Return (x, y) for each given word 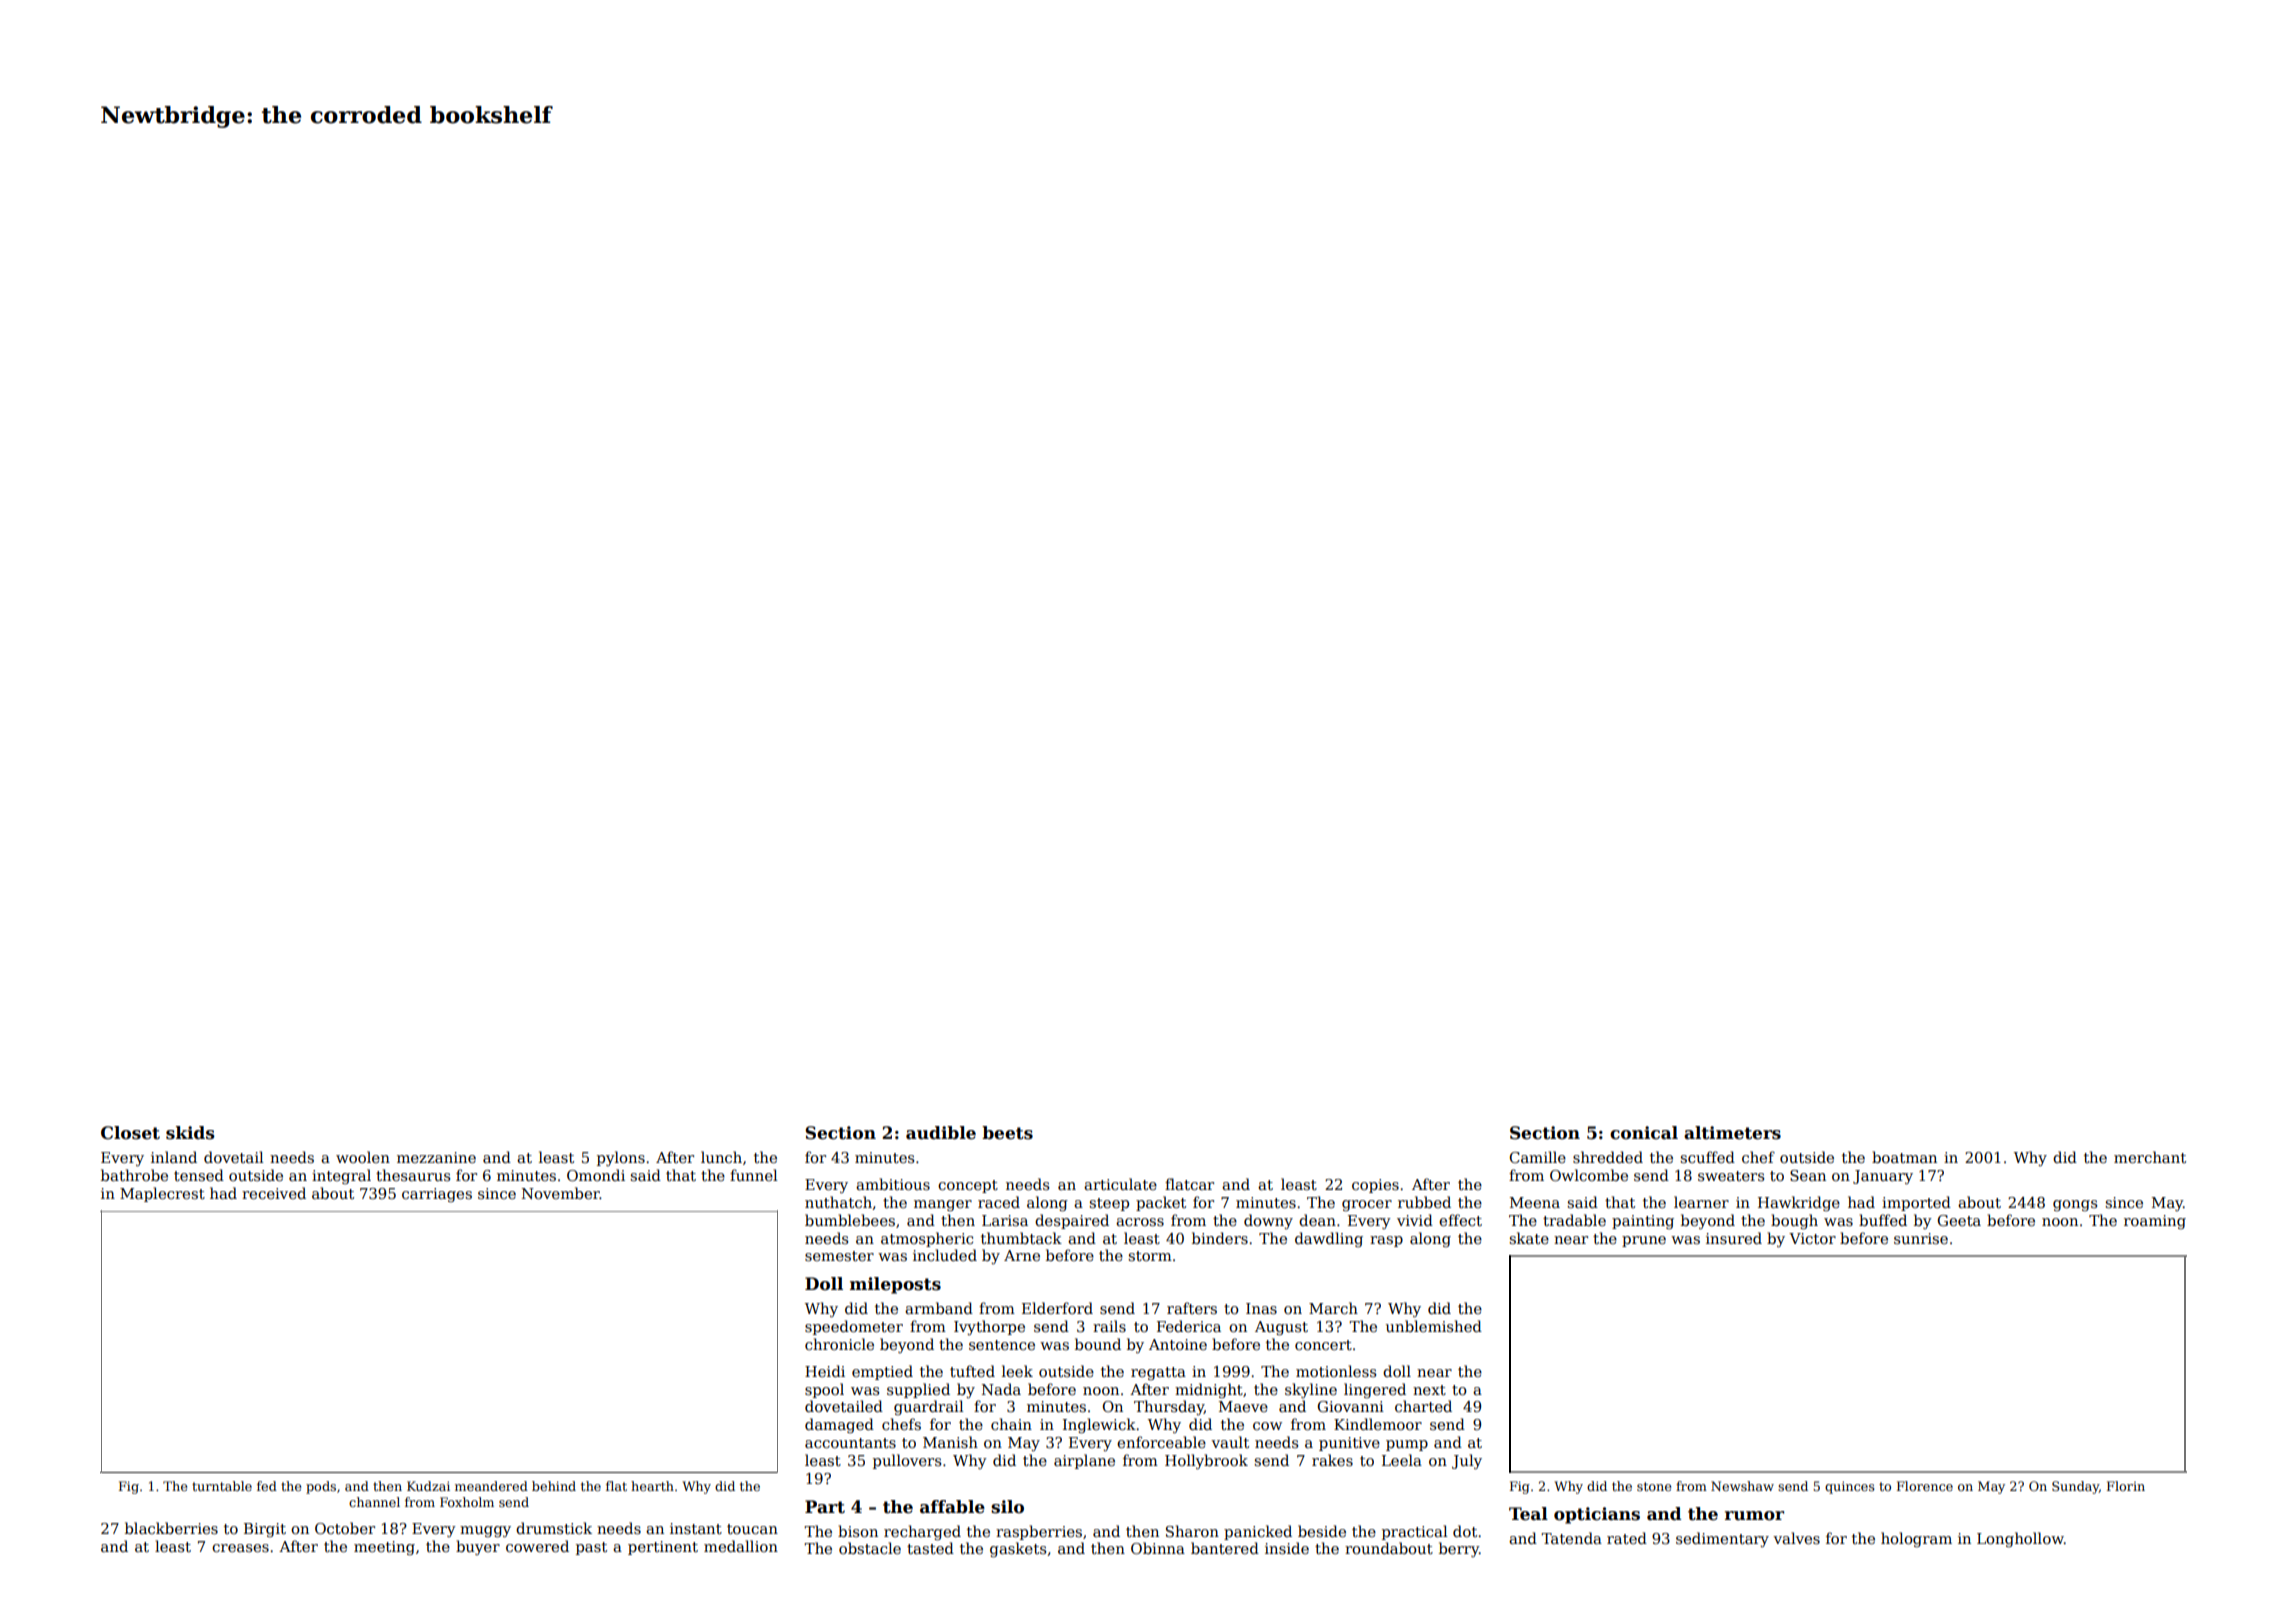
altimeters (1732, 1133)
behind (554, 1486)
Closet (130, 1133)
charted (1423, 1406)
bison (858, 1531)
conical (1644, 1133)
